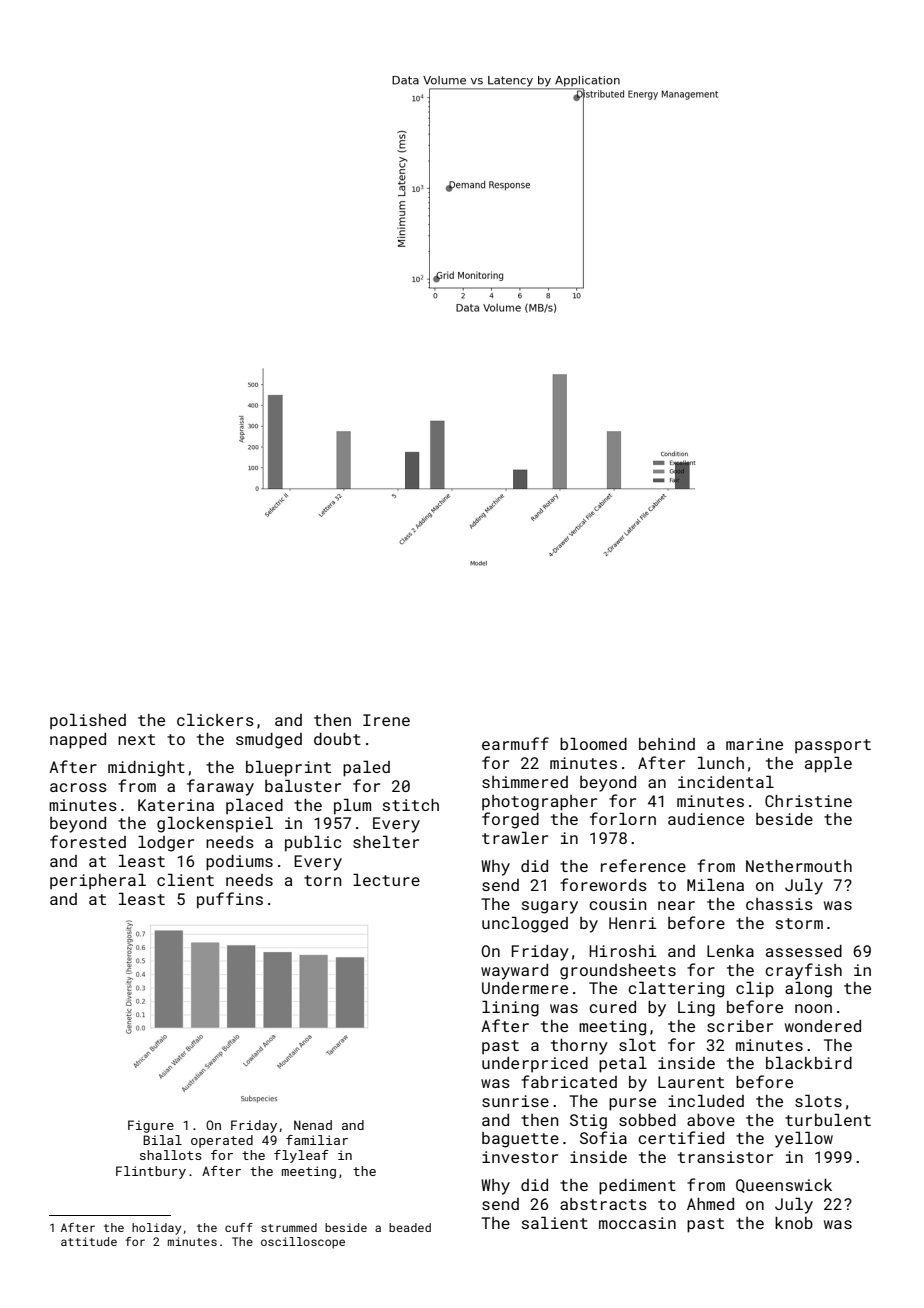 Image resolution: width=924 pixels, height=1308 pixels. Describe the element at coordinates (799, 923) in the screenshot. I see `storm` at that location.
